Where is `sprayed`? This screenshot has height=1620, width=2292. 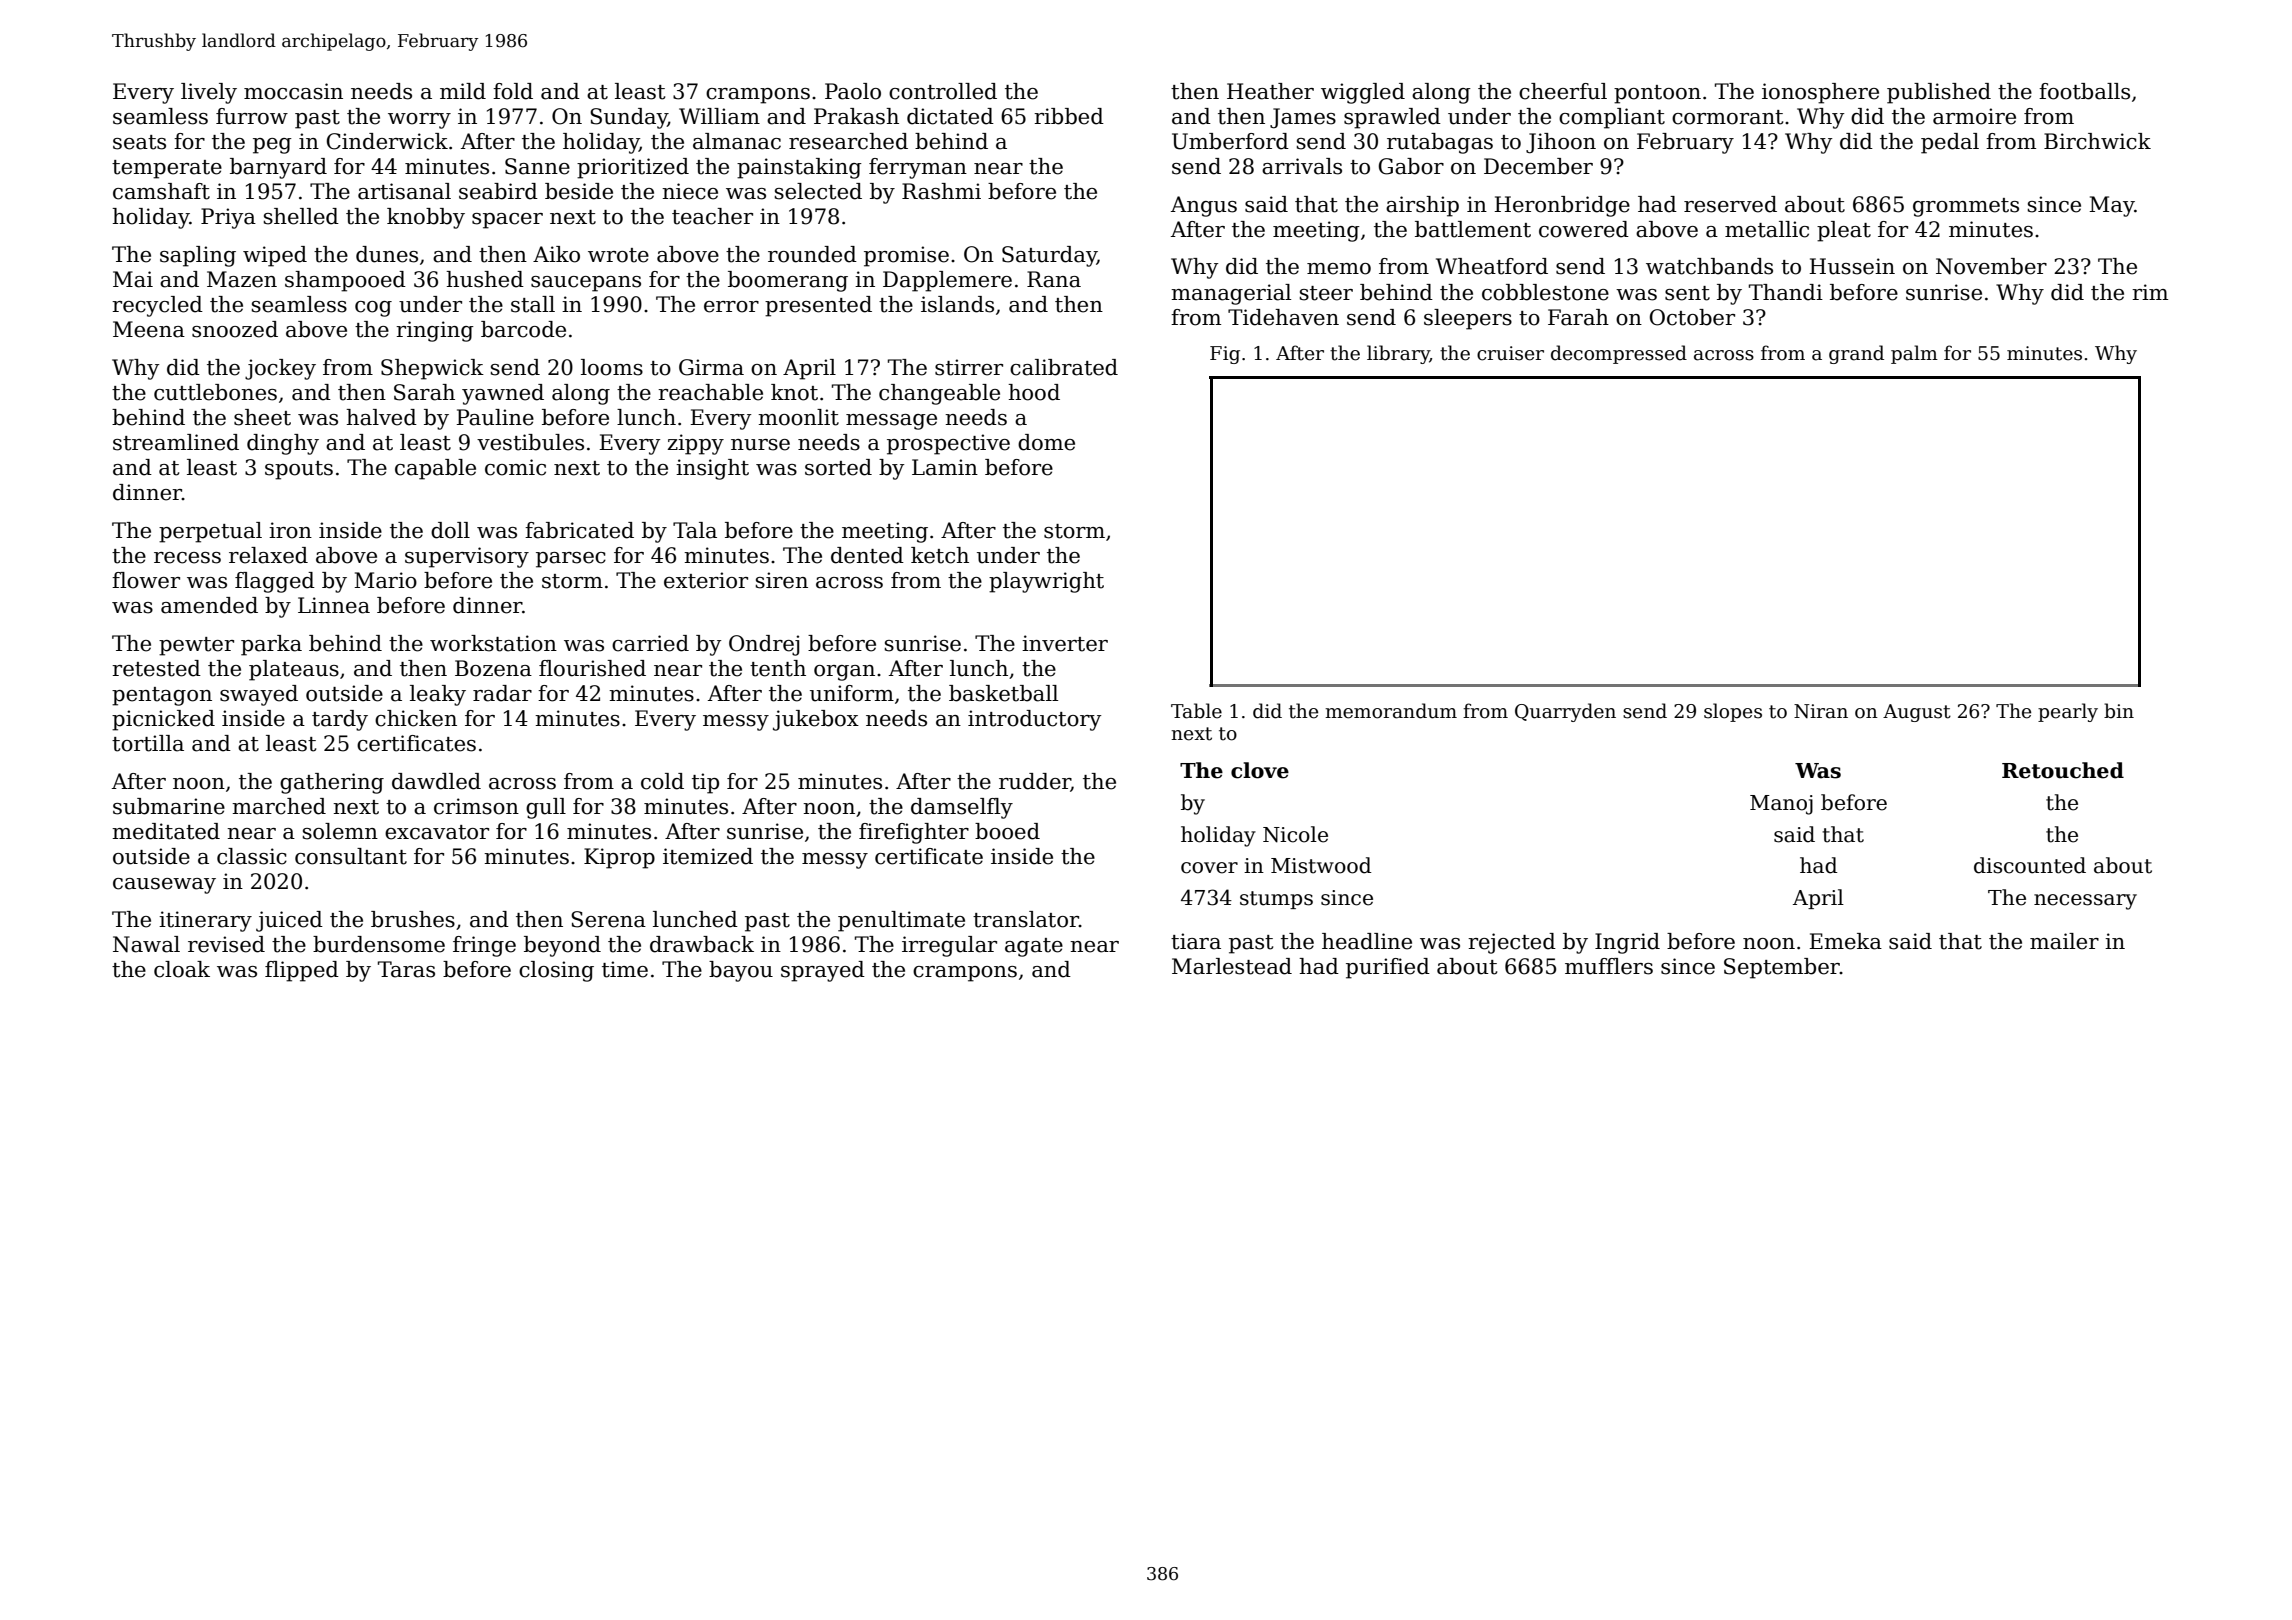 sprayed is located at coordinates (823, 971).
